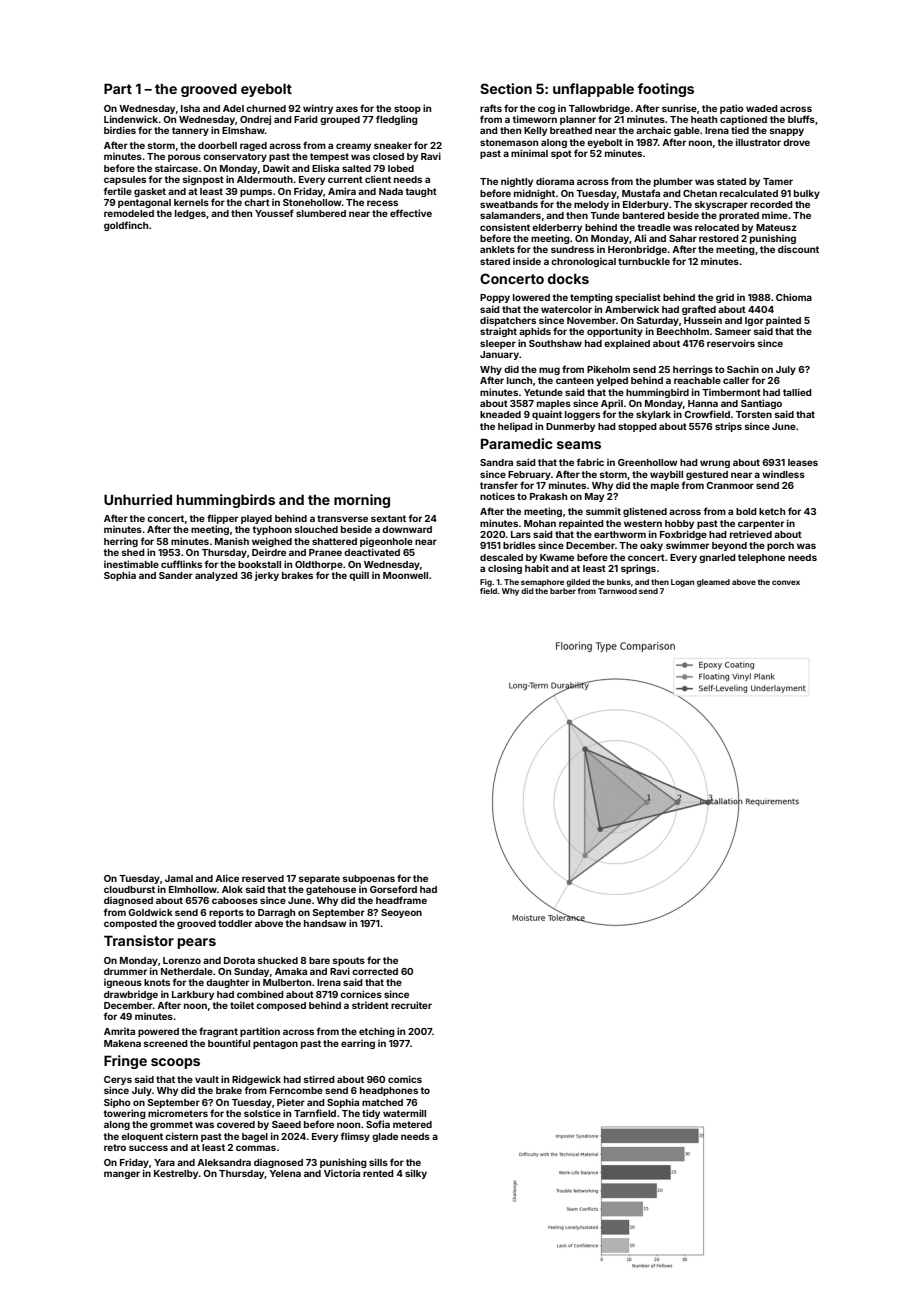  What do you see at coordinates (274, 213) in the document?
I see `Youssef` at bounding box center [274, 213].
